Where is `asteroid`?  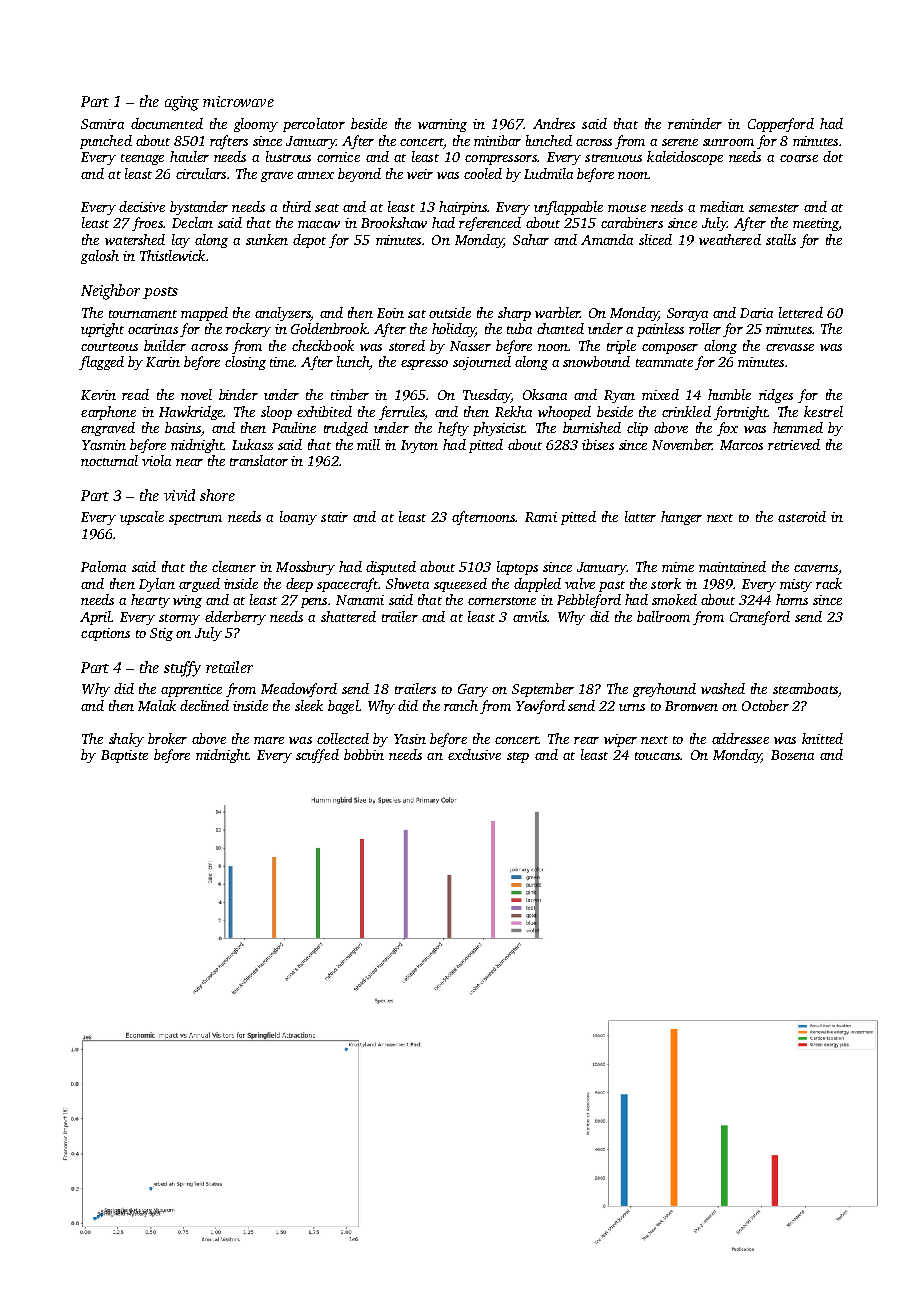
asteroid is located at coordinates (802, 516).
